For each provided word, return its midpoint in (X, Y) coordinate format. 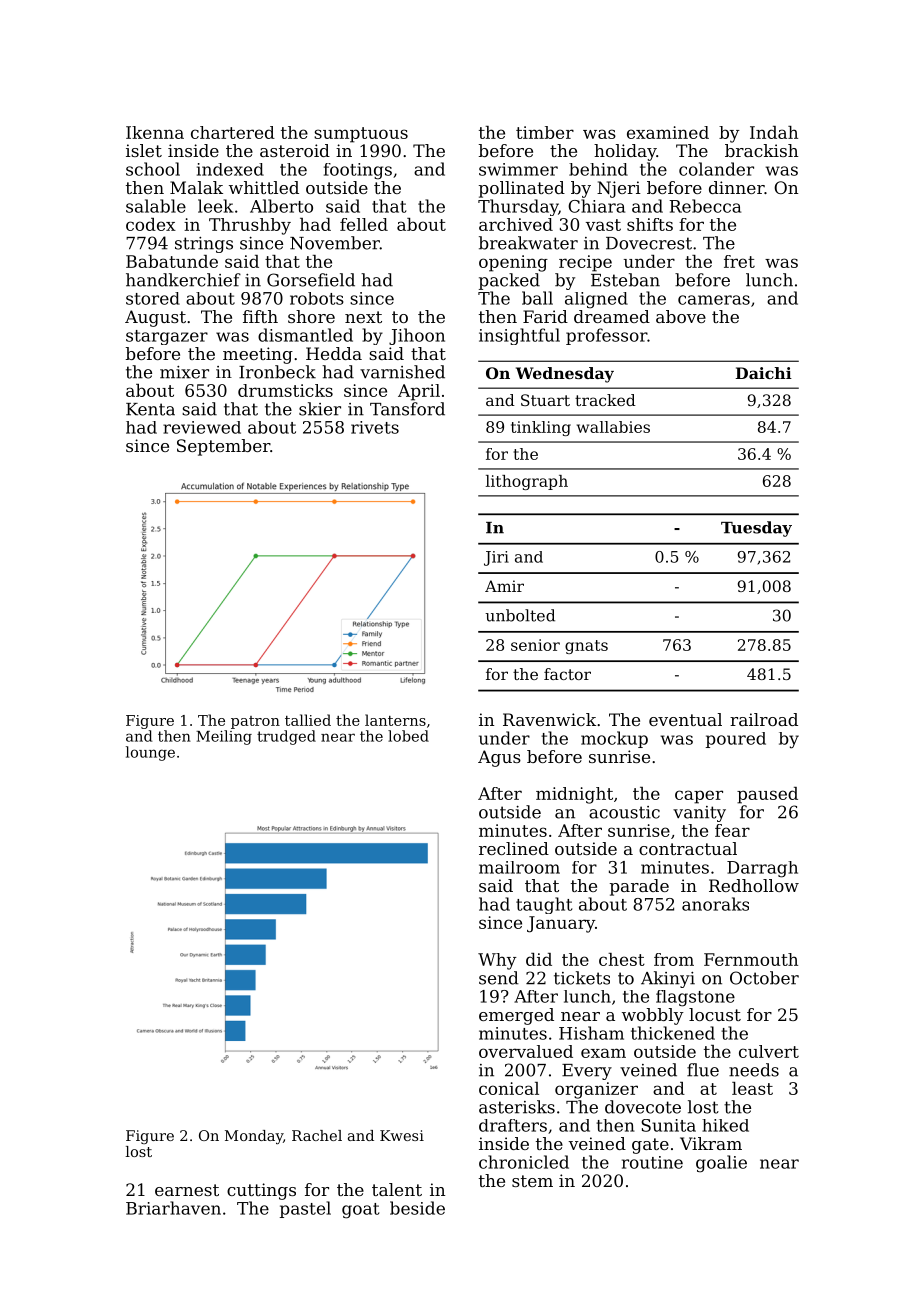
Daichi (764, 373)
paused (767, 795)
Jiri (496, 558)
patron (255, 722)
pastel (305, 1209)
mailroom (519, 867)
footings (358, 171)
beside (417, 1208)
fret (739, 261)
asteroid (295, 150)
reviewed (202, 427)
